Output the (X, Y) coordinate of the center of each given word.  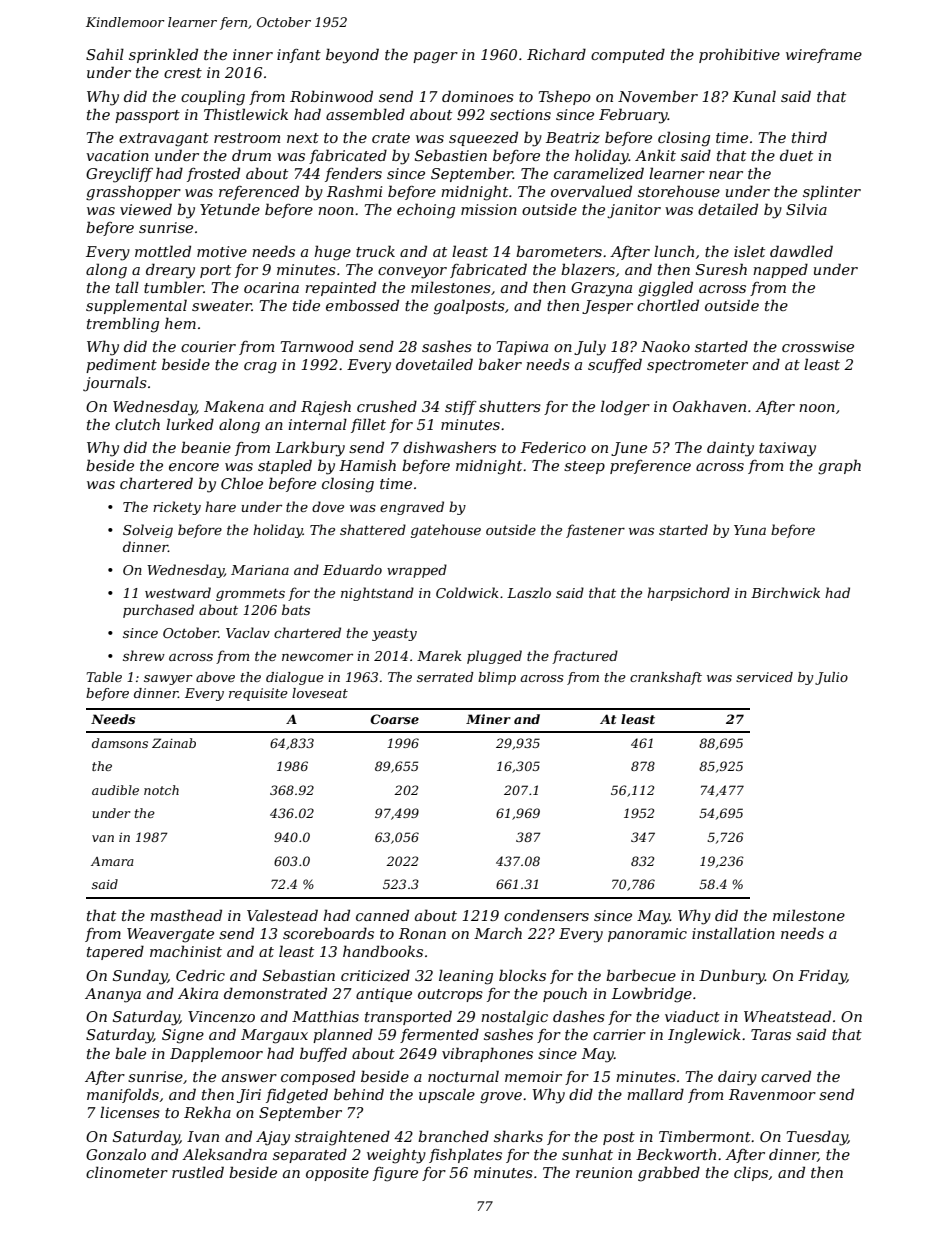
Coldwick (467, 592)
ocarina (271, 287)
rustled (198, 1172)
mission (489, 209)
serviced (764, 677)
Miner (488, 719)
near (726, 175)
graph (839, 467)
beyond (352, 56)
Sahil (105, 54)
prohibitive (739, 55)
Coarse (394, 719)
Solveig (148, 531)
